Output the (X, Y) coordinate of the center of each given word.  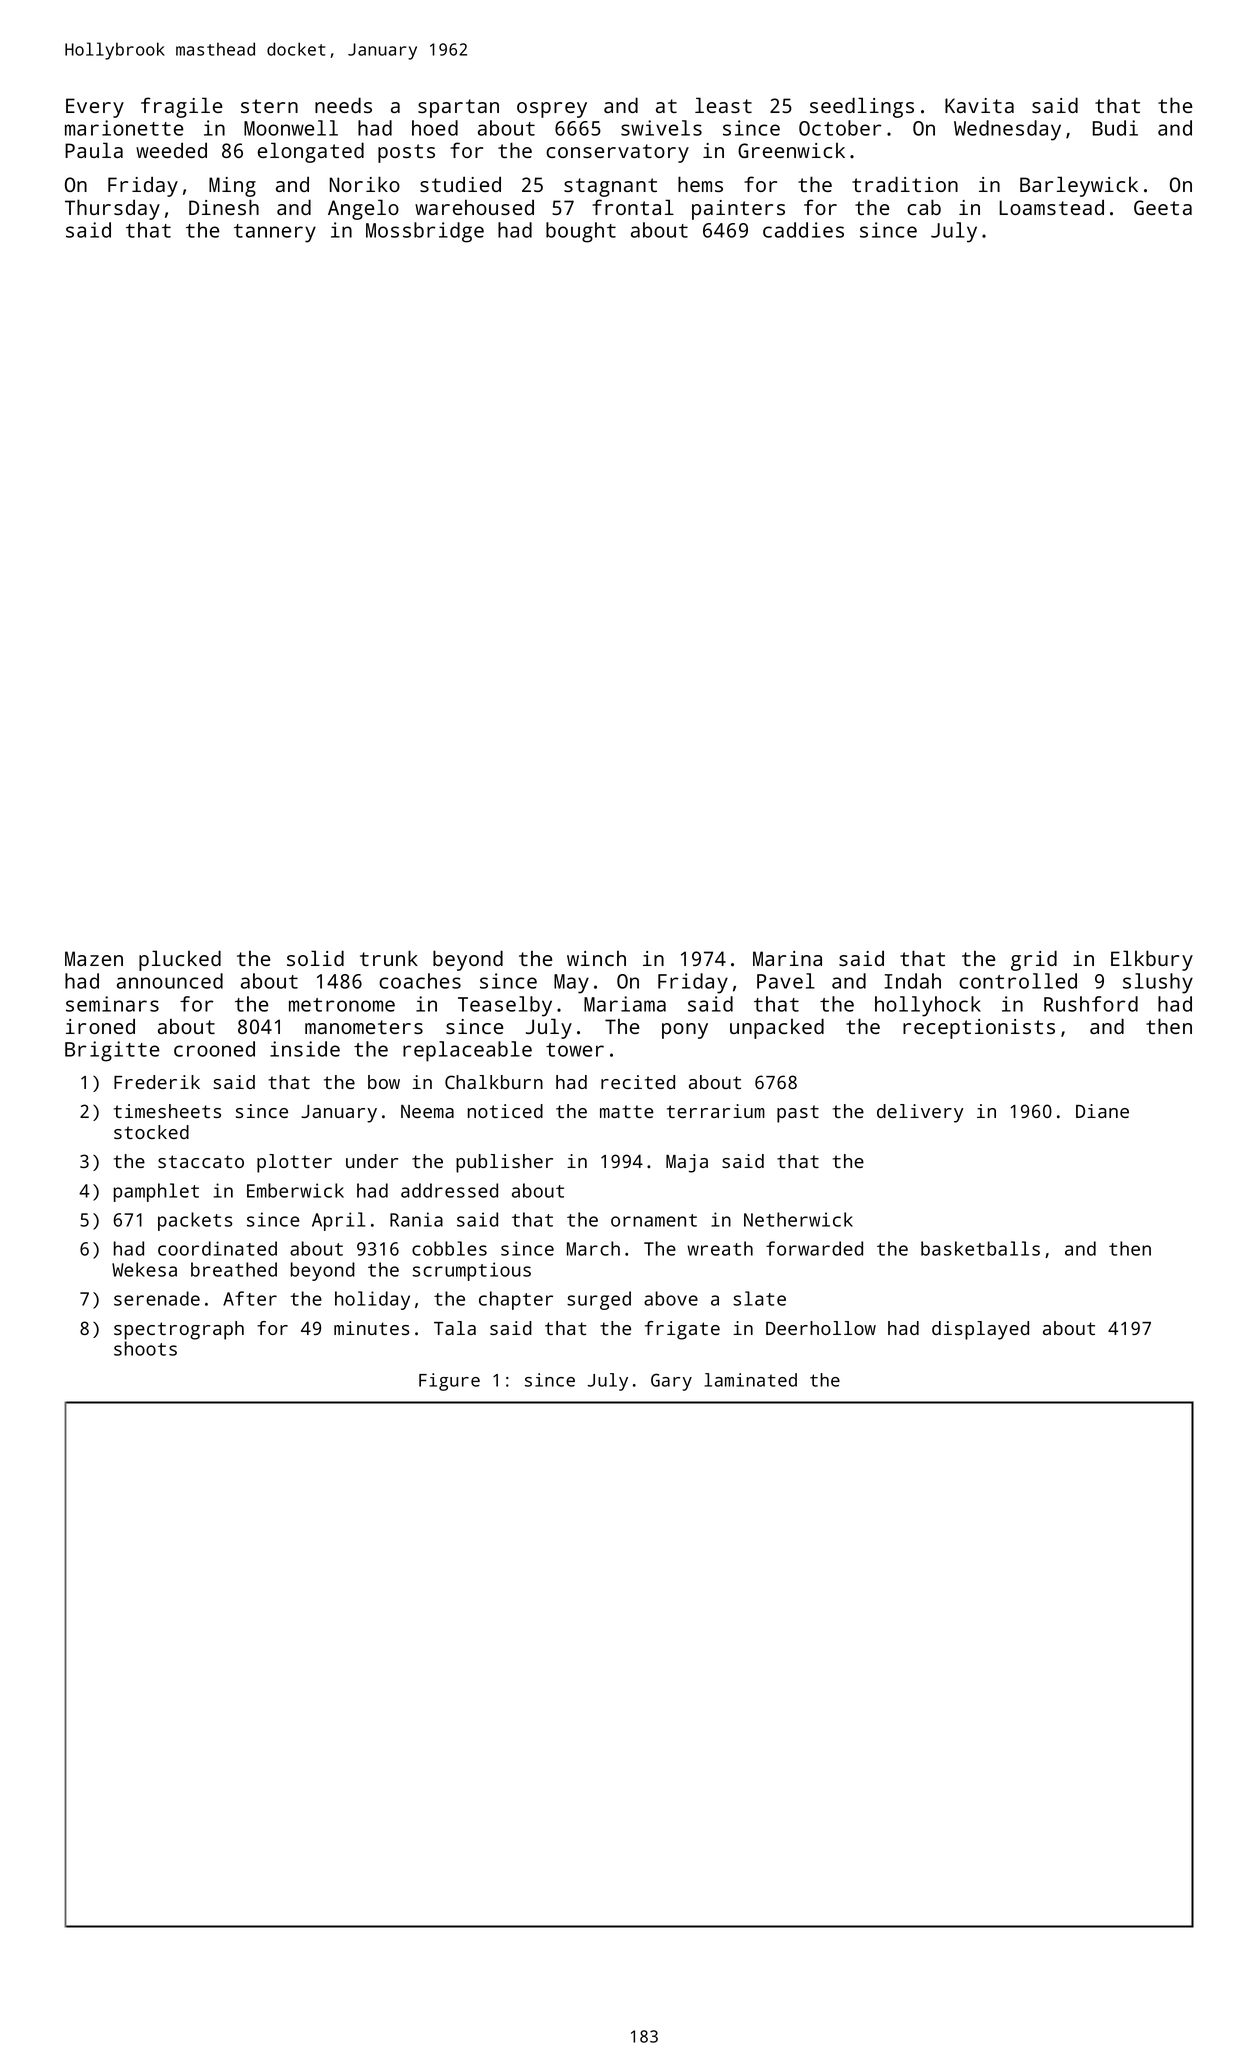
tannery (275, 233)
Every (95, 108)
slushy (1158, 983)
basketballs (980, 1248)
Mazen (94, 958)
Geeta (1163, 207)
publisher (504, 1163)
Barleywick (1079, 186)
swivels (661, 128)
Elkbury (1152, 960)
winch (596, 958)
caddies (803, 230)
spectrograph (179, 1330)
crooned (214, 1049)
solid (315, 958)
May (571, 984)
